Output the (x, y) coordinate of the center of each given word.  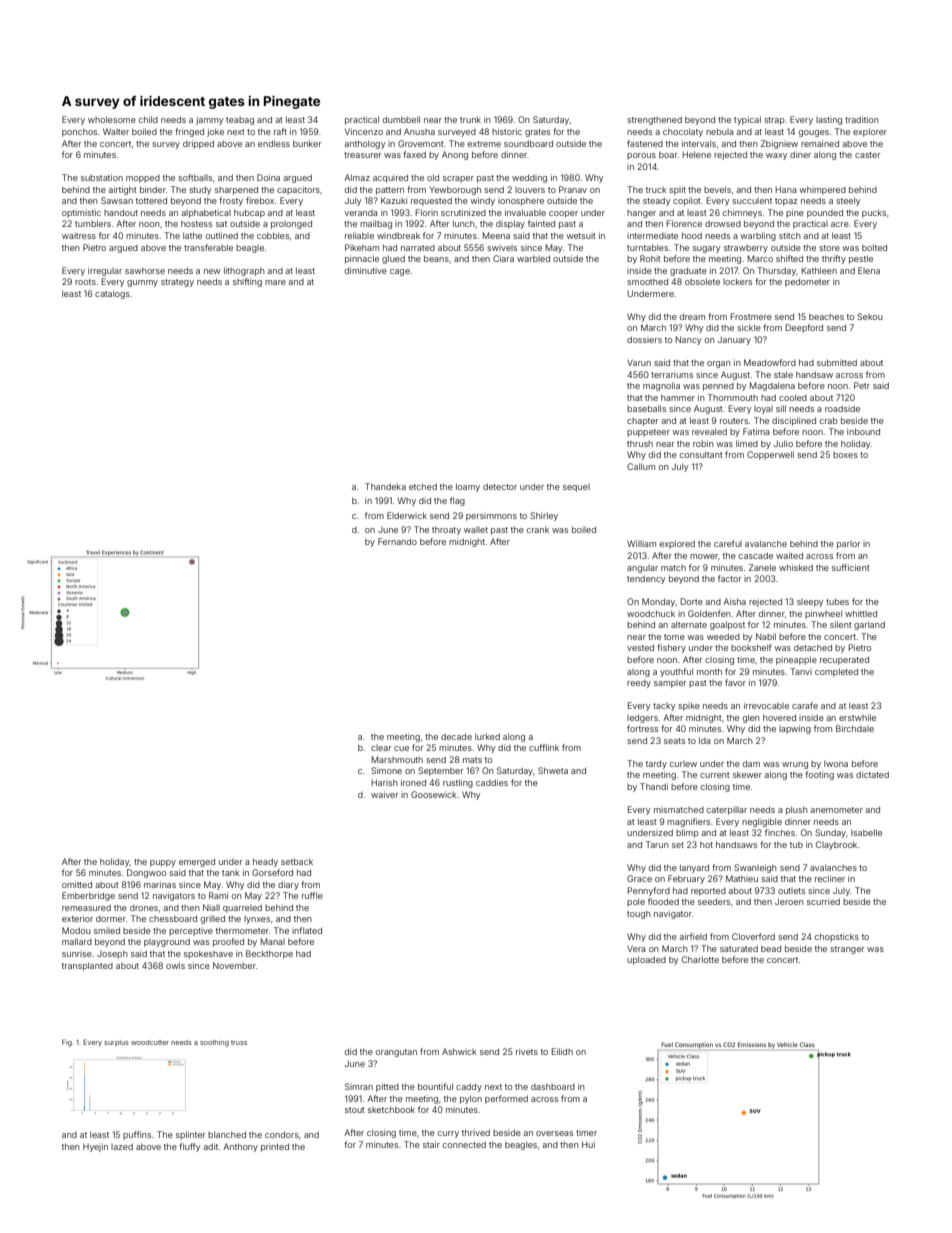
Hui (588, 1144)
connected (464, 1144)
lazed (122, 1146)
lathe (192, 235)
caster (867, 155)
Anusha (419, 131)
